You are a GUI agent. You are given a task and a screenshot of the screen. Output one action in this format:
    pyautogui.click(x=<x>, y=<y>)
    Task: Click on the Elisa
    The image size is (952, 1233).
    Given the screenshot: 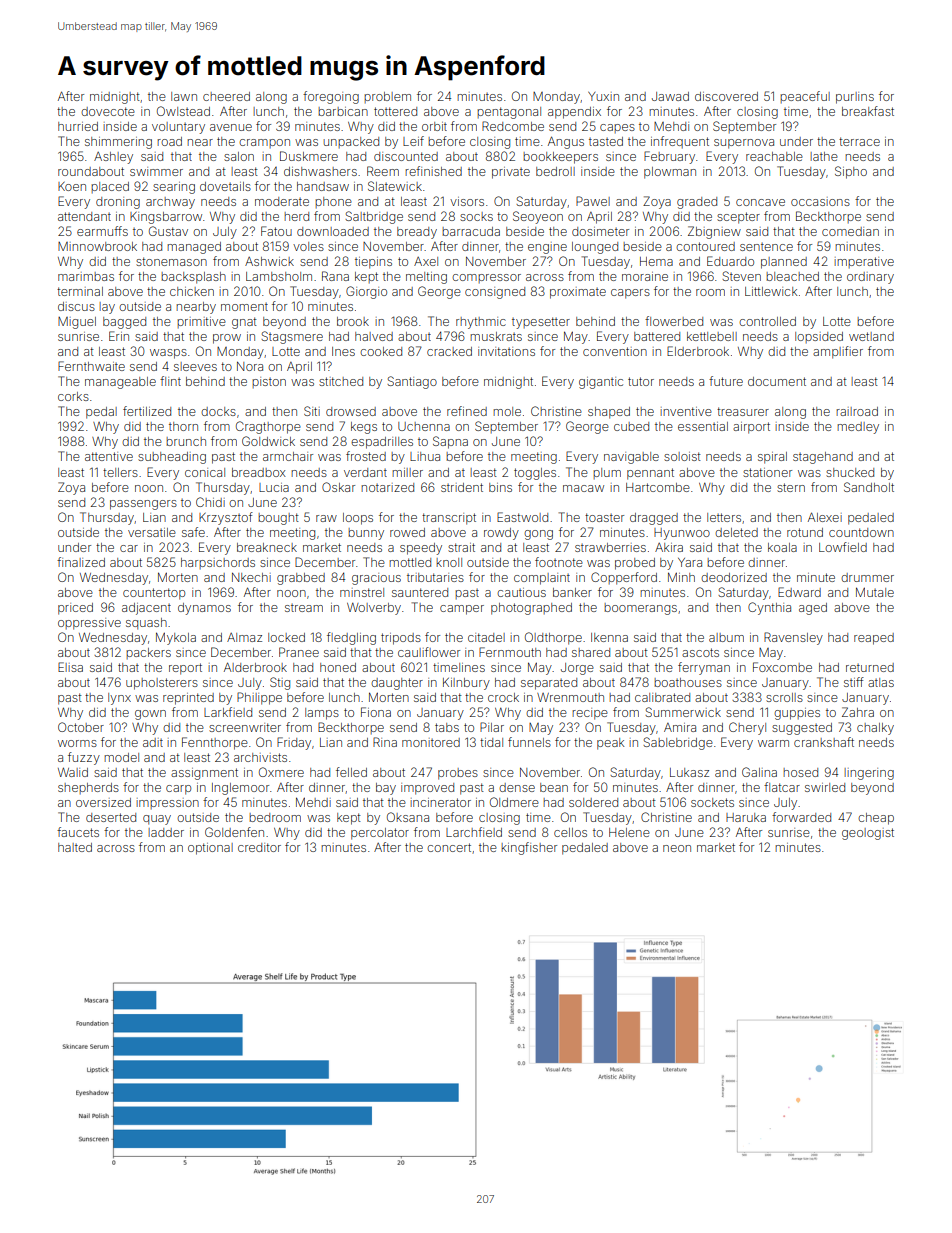 What is the action you would take?
    pyautogui.click(x=70, y=667)
